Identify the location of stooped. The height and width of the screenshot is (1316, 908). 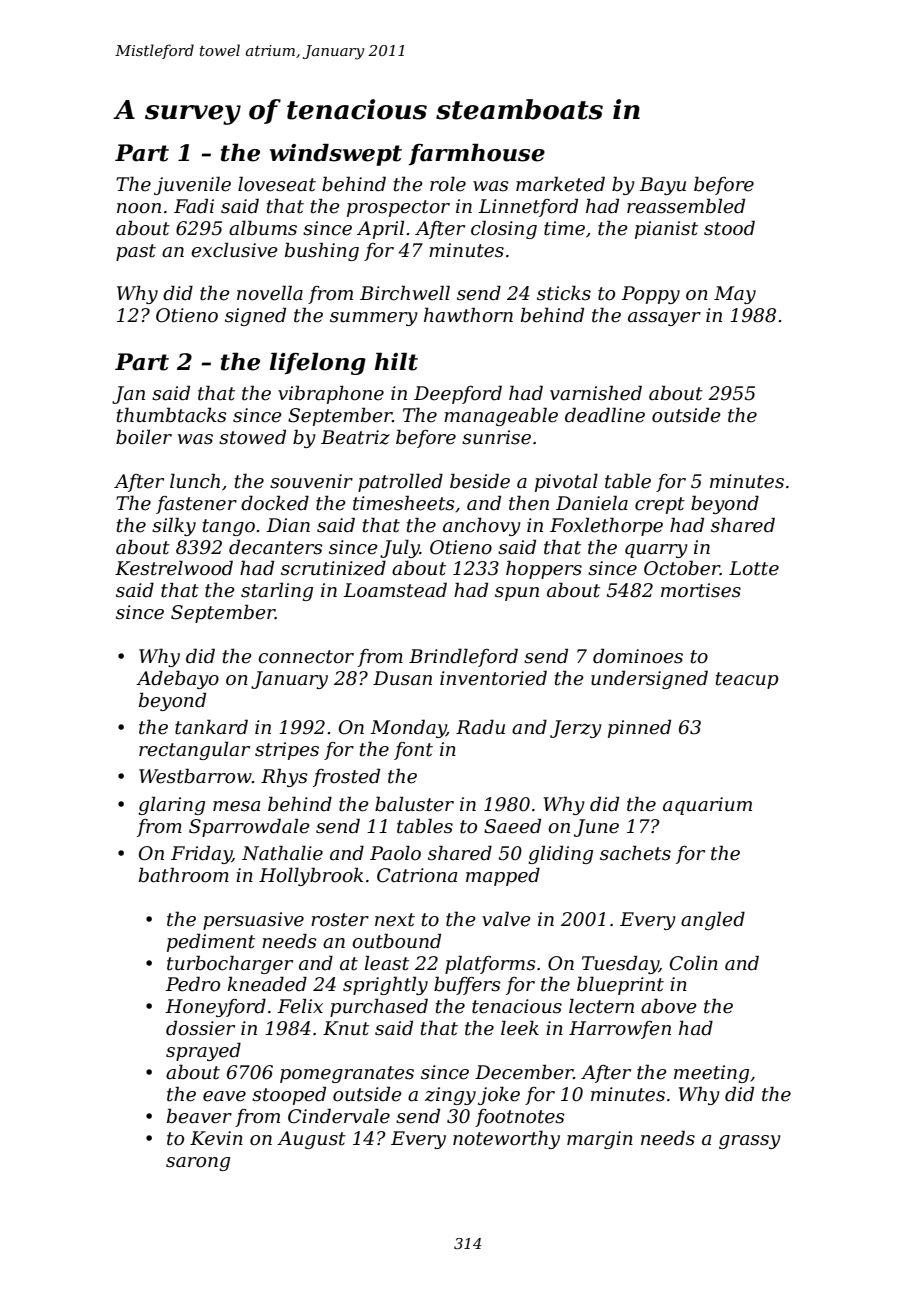
(289, 1095).
